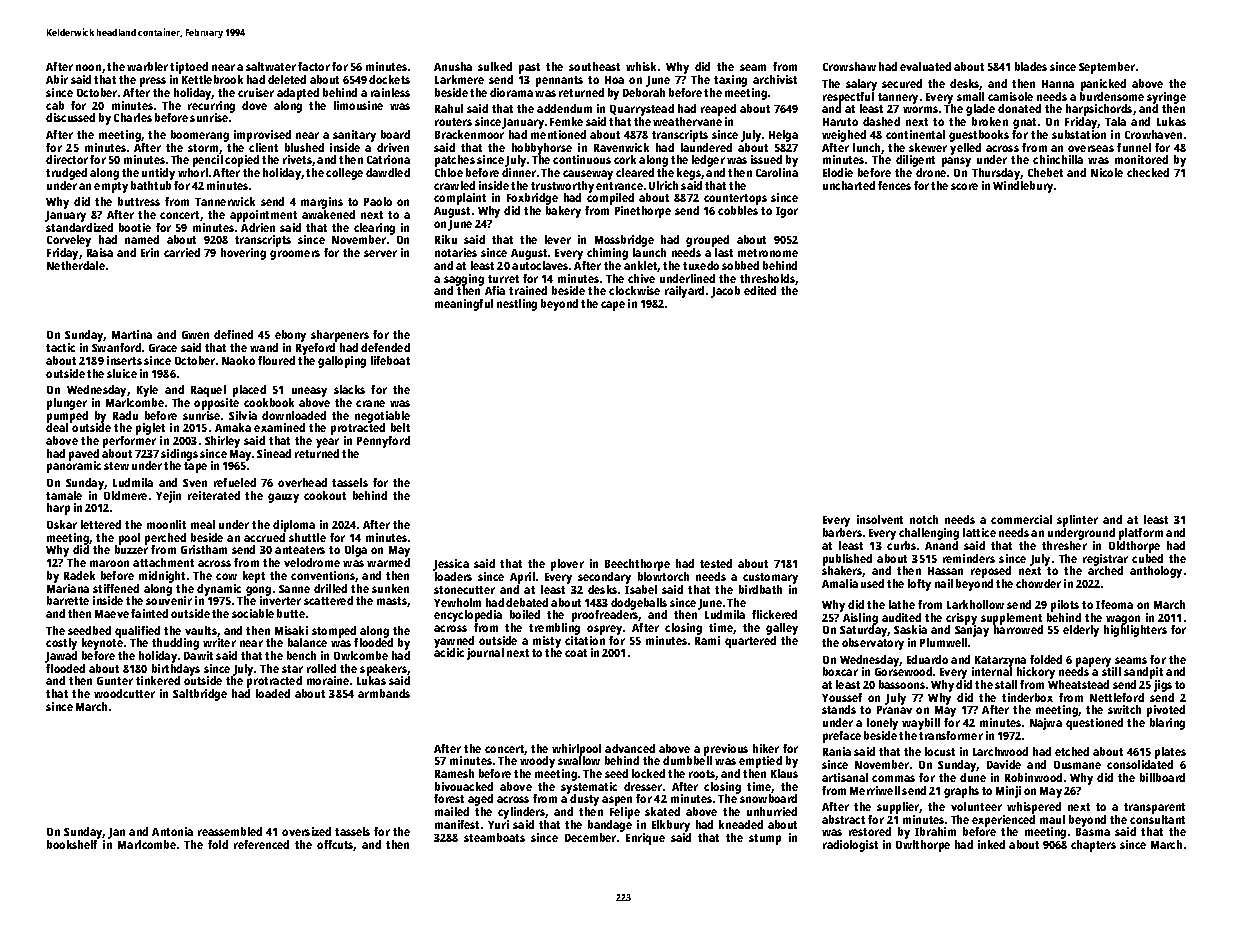 Image resolution: width=1233 pixels, height=952 pixels. What do you see at coordinates (969, 558) in the screenshot?
I see `reminders` at bounding box center [969, 558].
